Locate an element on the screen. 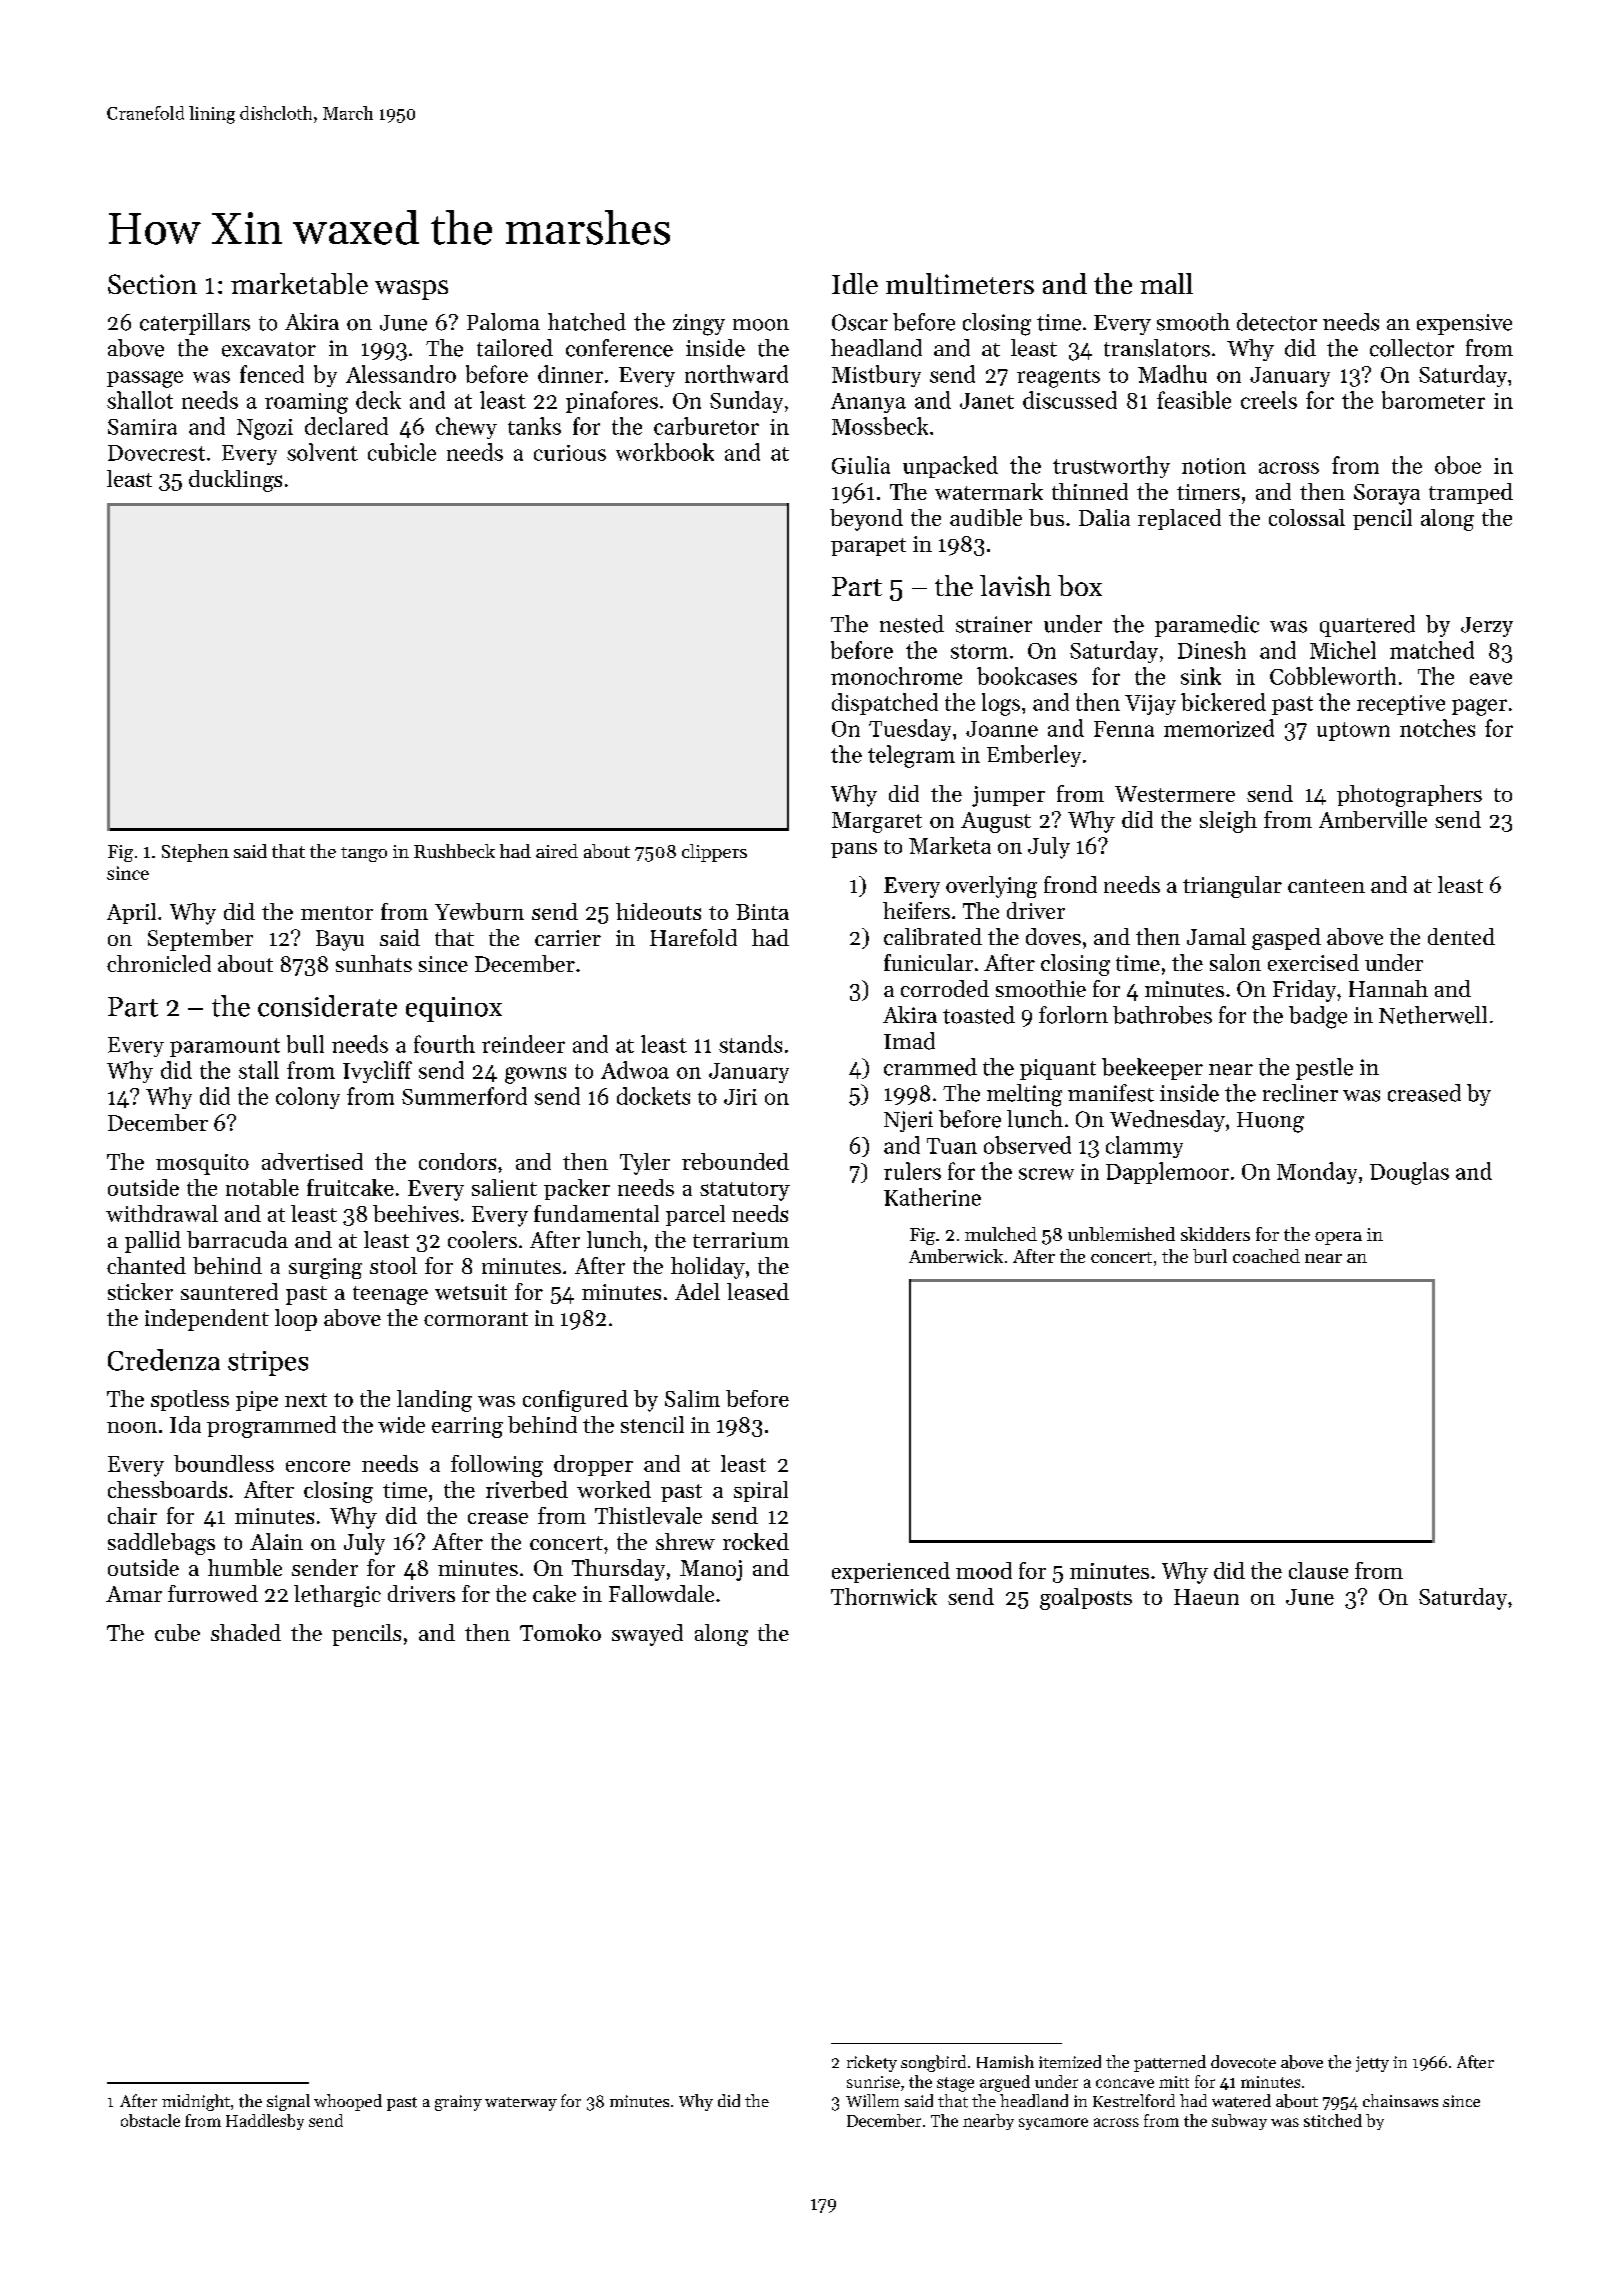  Dapplemoor is located at coordinates (1167, 1173).
